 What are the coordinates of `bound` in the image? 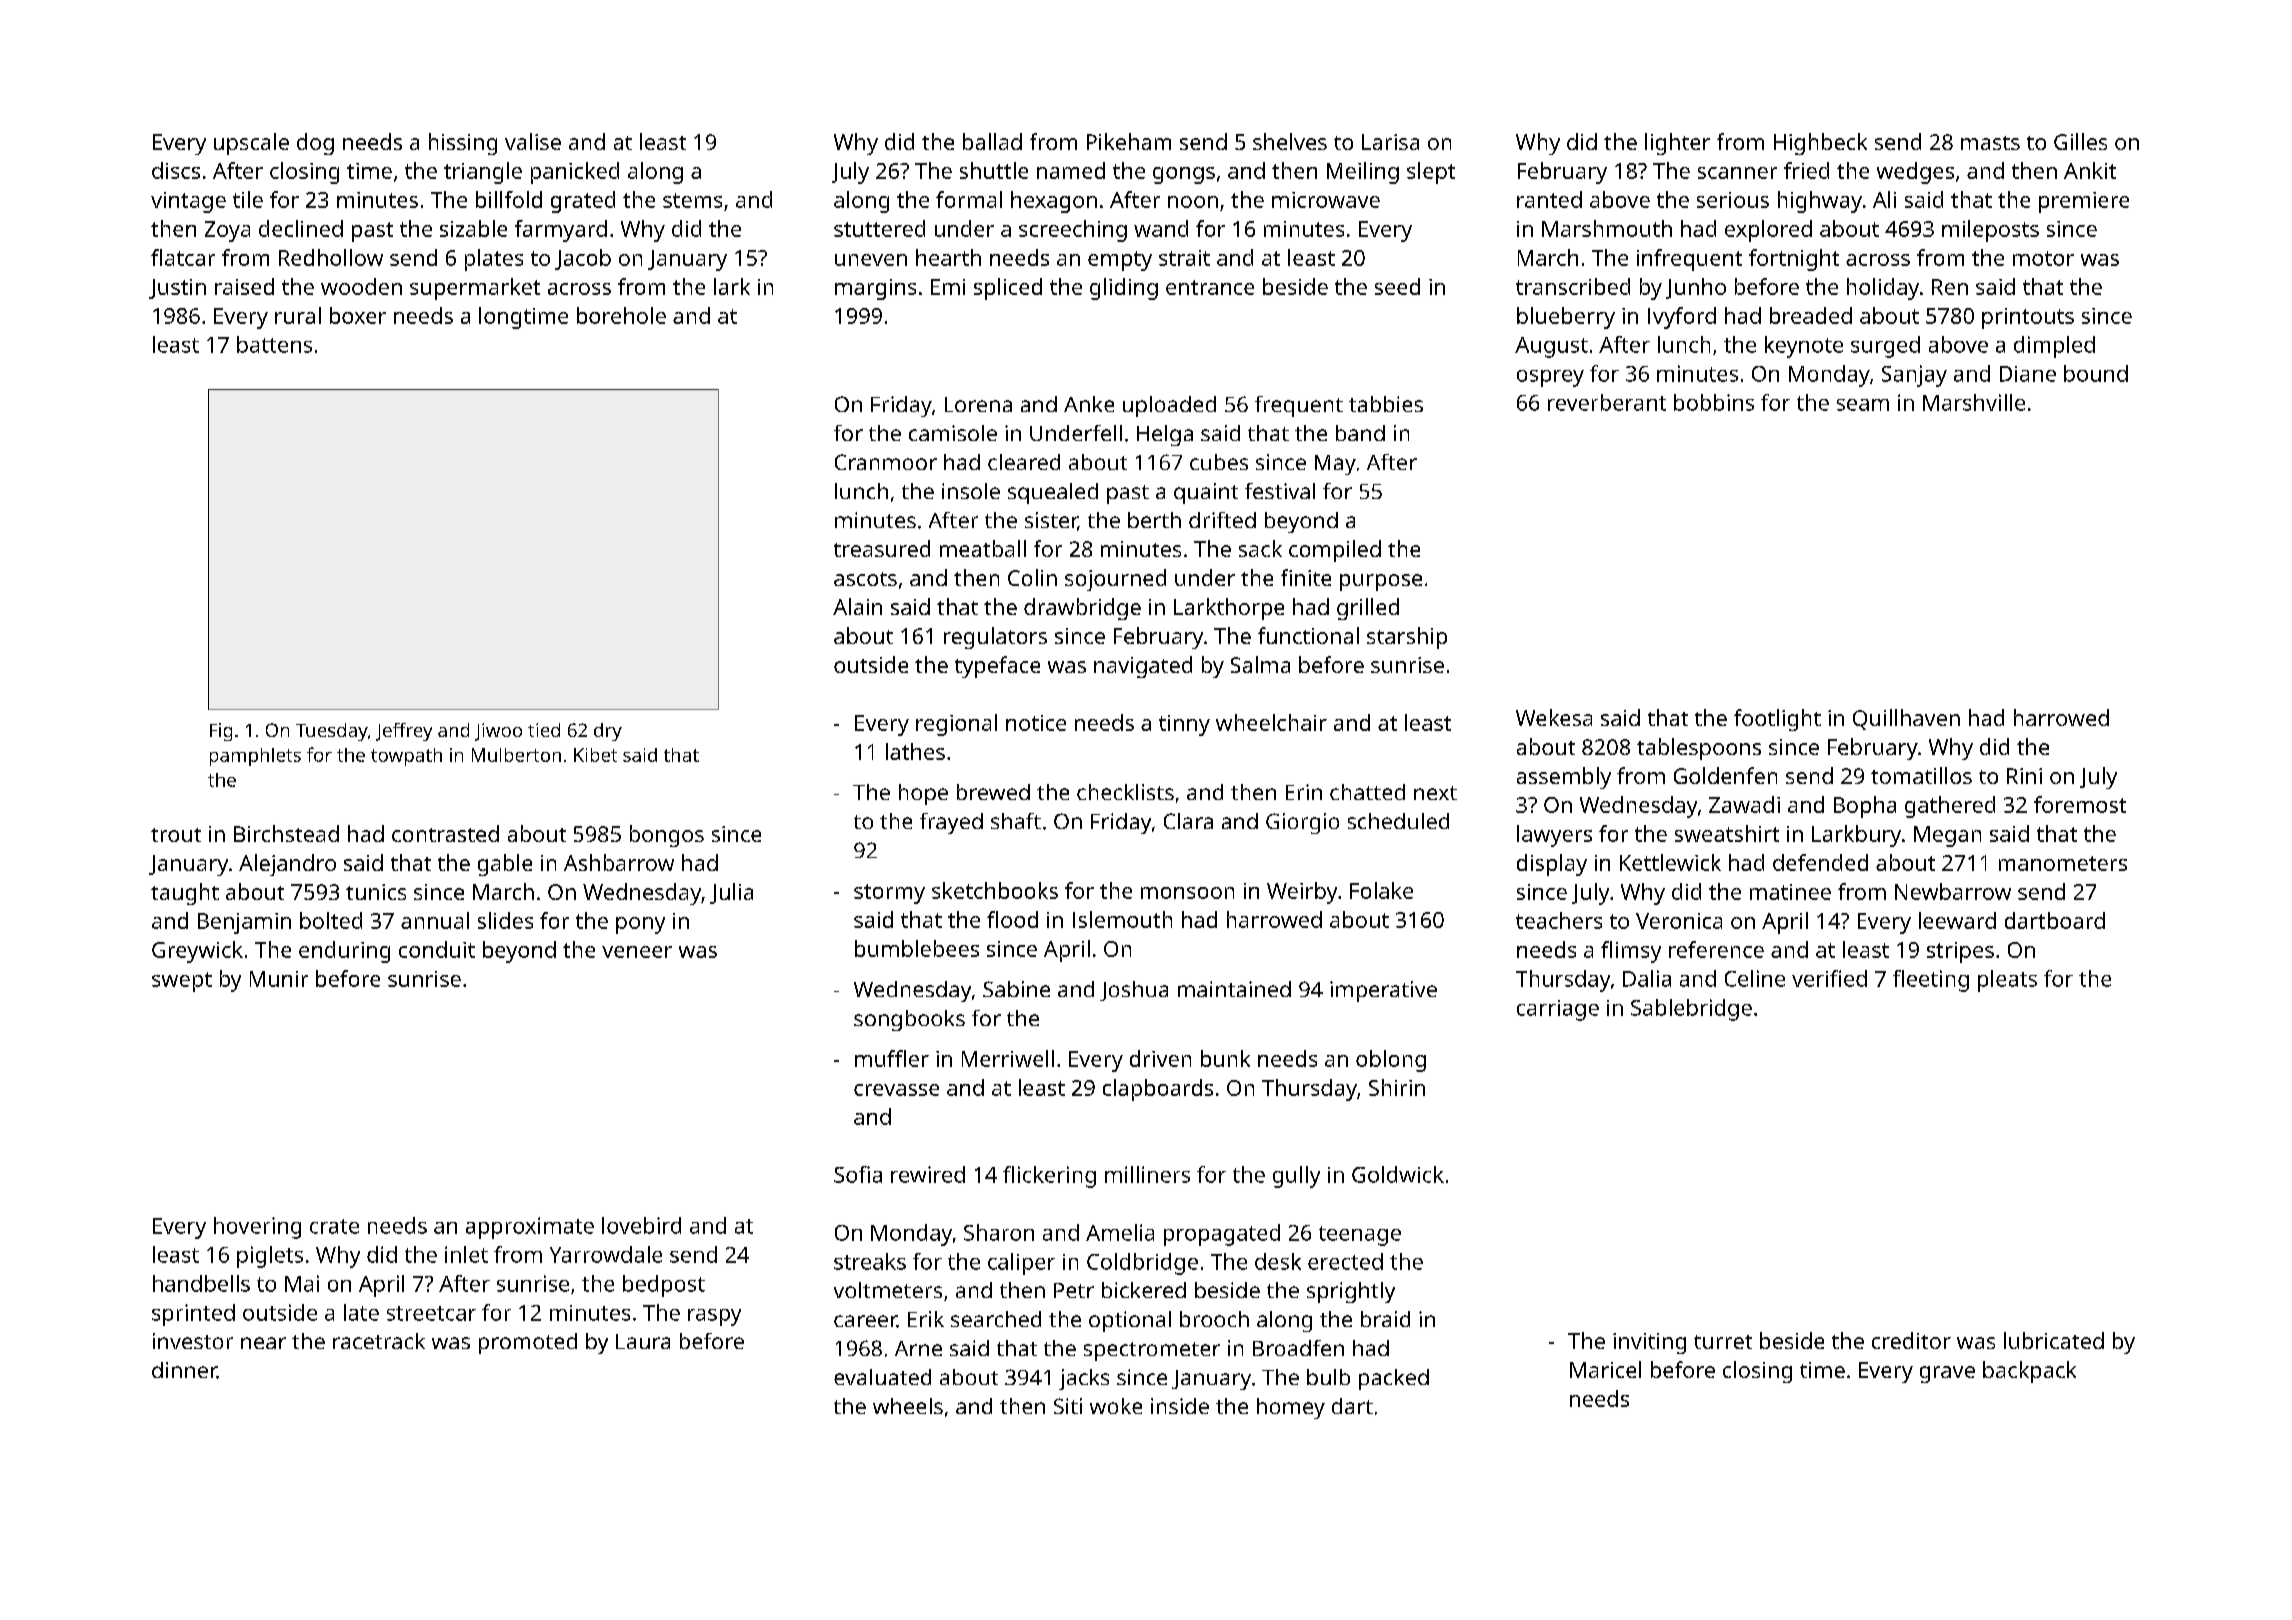 It's located at (2096, 373).
